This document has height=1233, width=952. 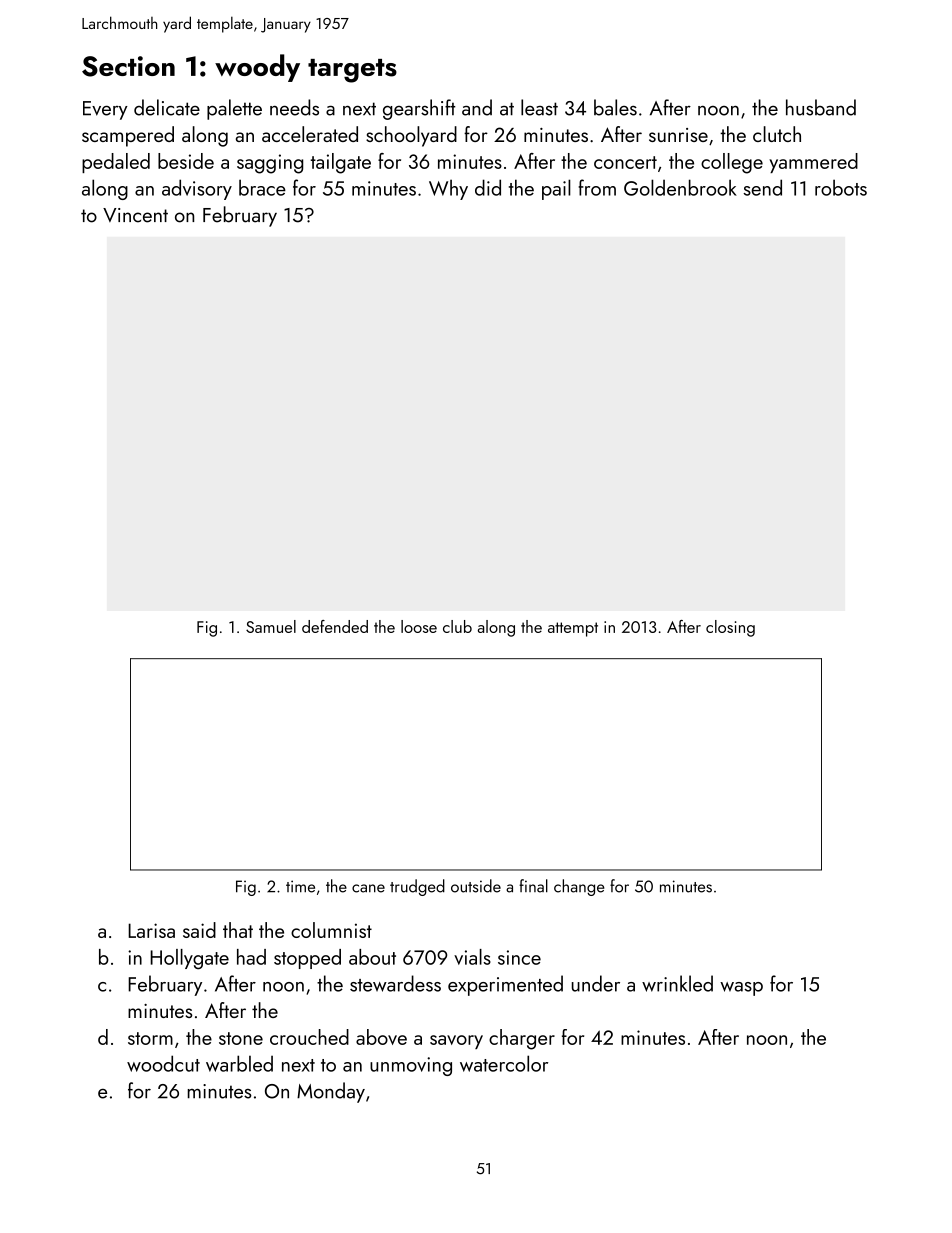 What do you see at coordinates (151, 930) in the document?
I see `Larisa` at bounding box center [151, 930].
